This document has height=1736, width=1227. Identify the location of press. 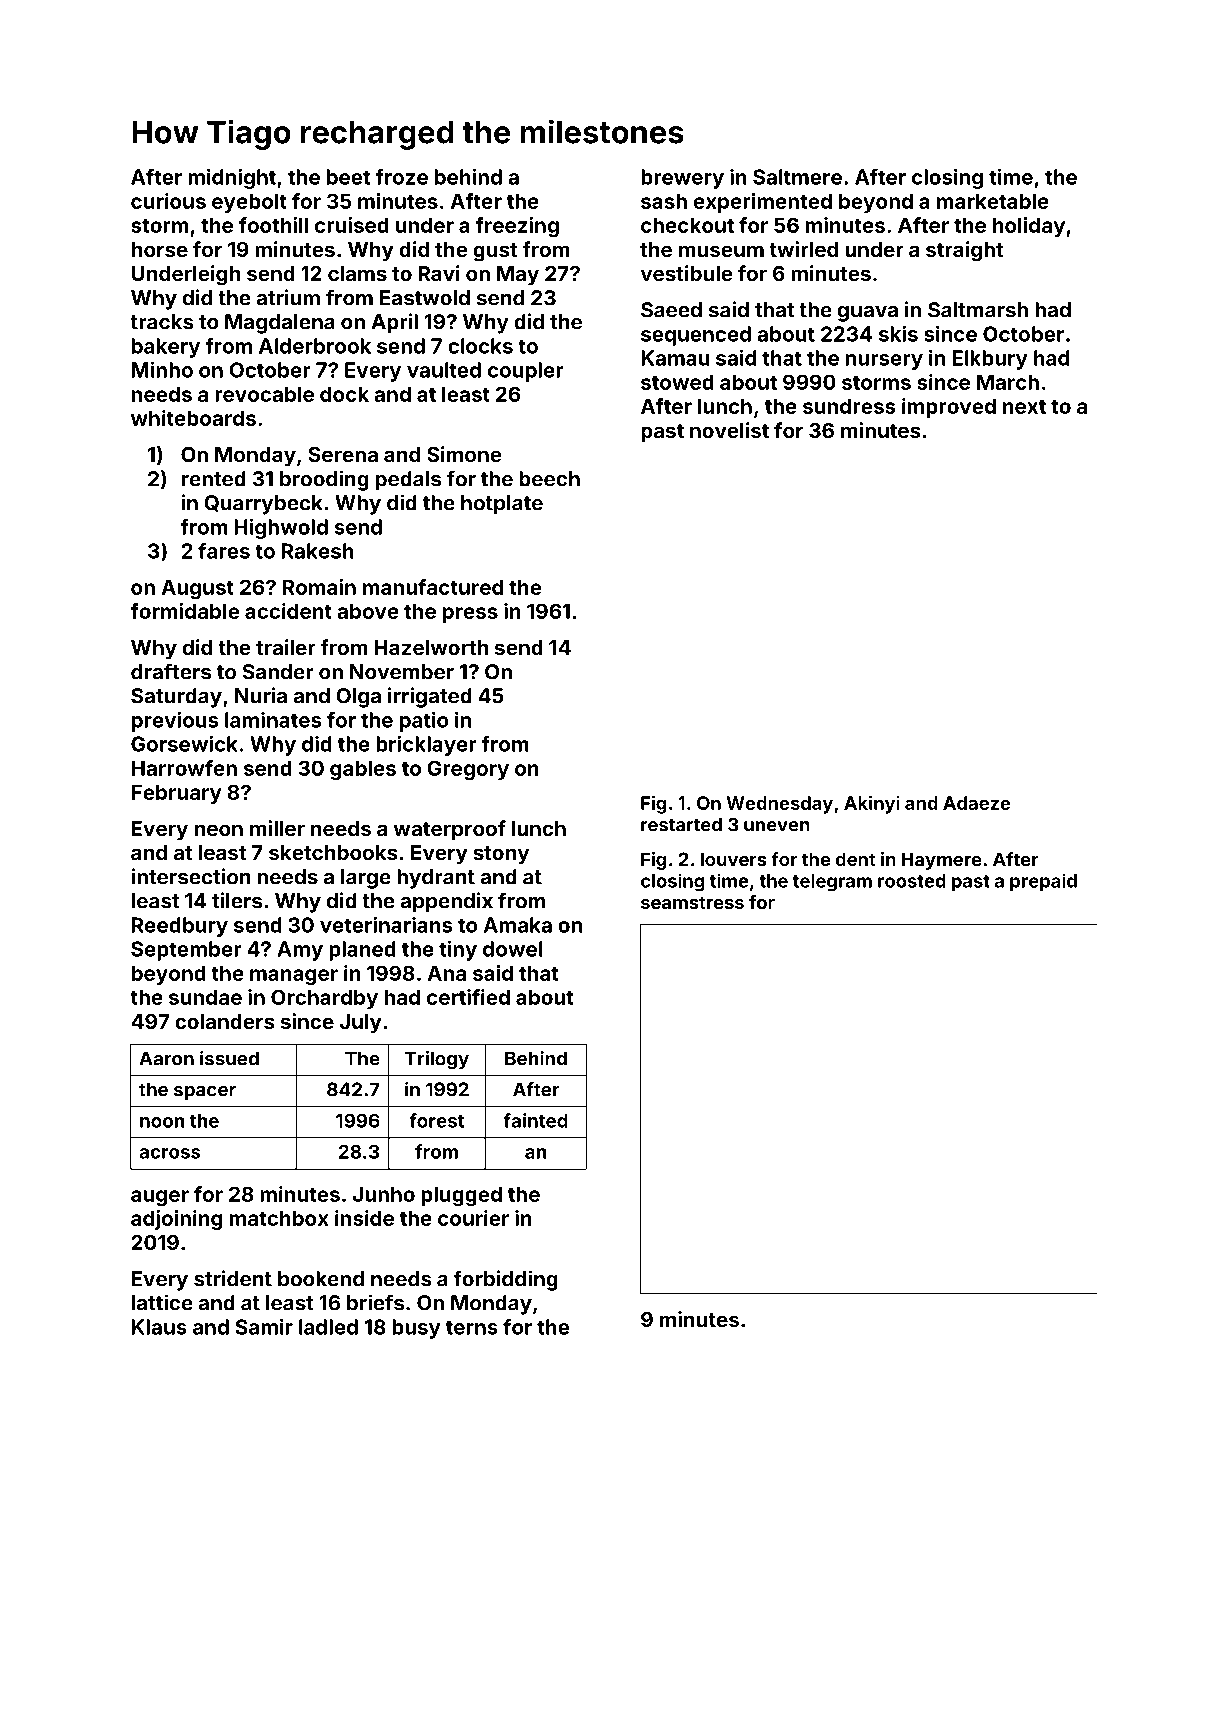
(470, 615).
